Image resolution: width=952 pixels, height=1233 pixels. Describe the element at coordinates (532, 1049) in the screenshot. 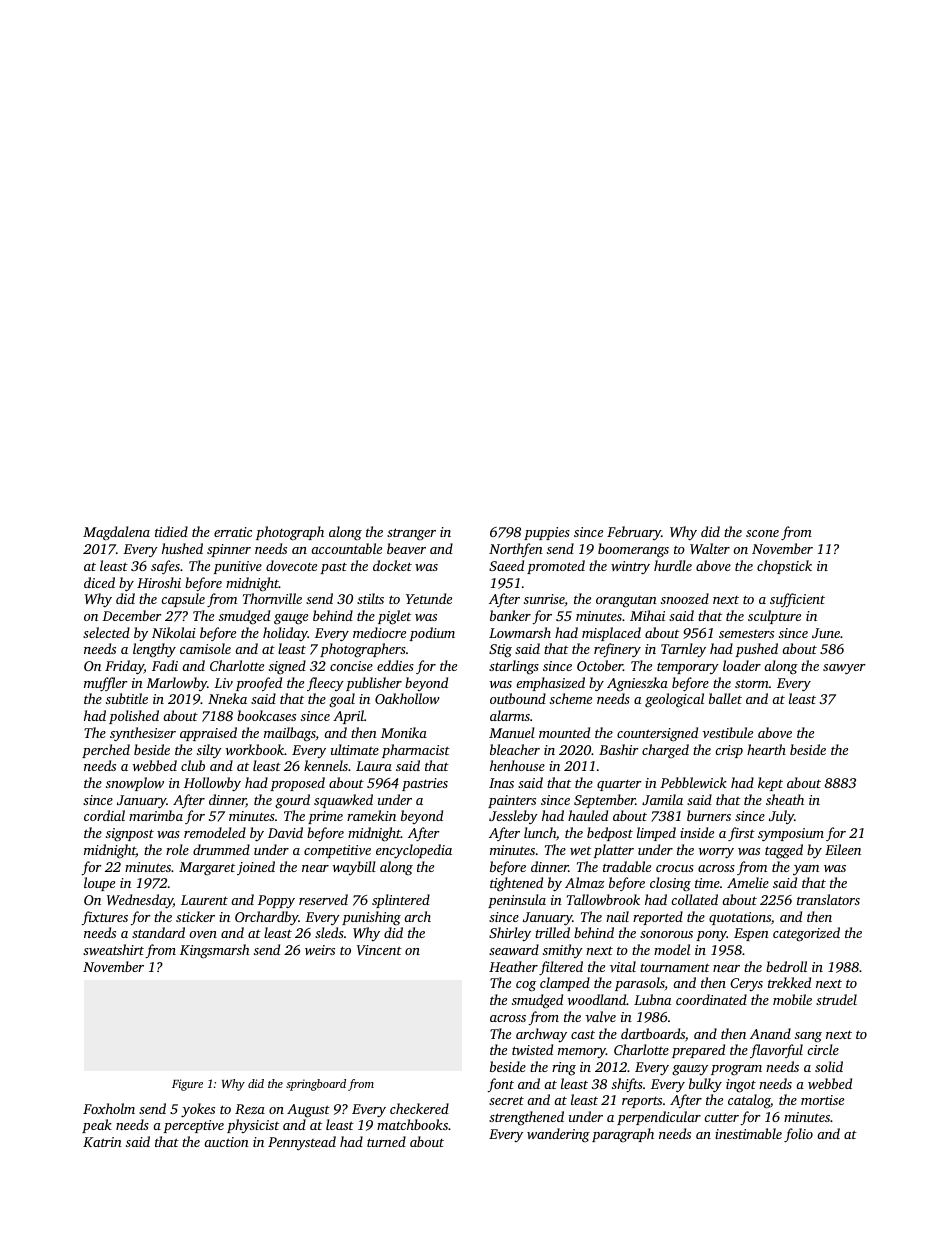

I see `twisted` at that location.
